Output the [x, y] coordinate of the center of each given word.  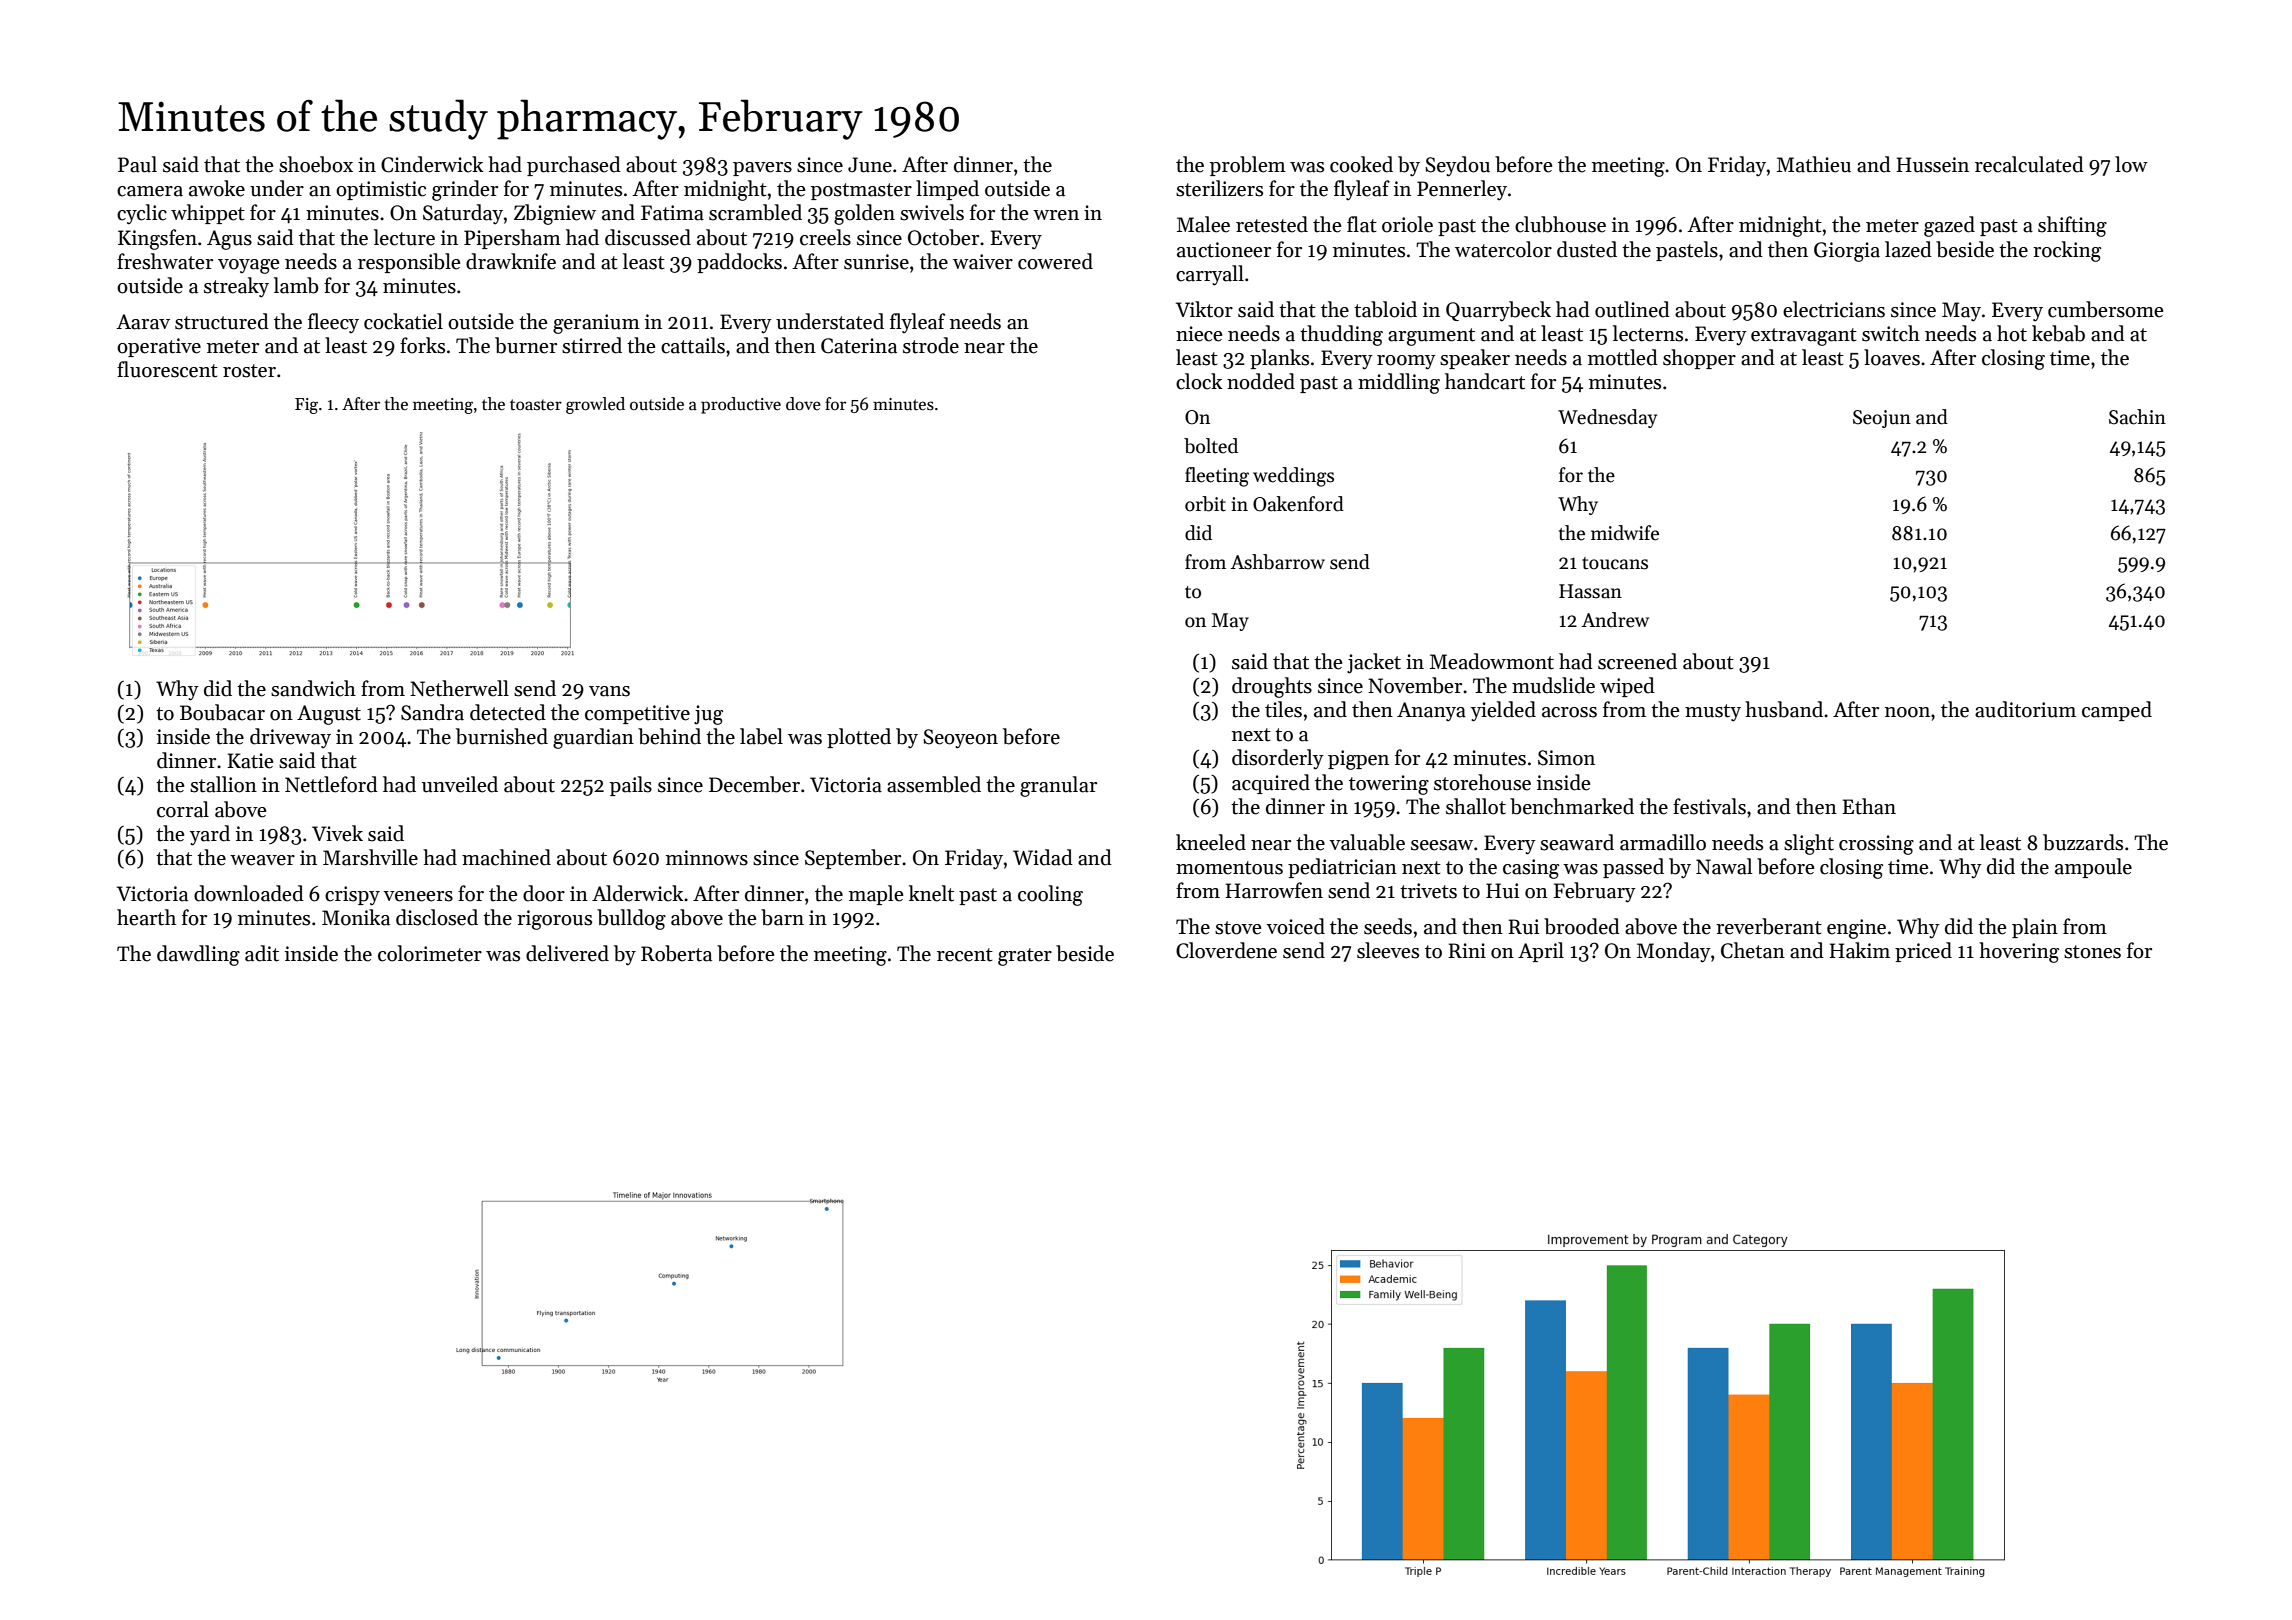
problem [1248, 166]
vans [609, 691]
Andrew [1615, 620]
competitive [637, 714]
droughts [1272, 687]
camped [2117, 711]
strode [931, 345]
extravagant [1804, 337]
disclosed [437, 917]
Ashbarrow [1278, 562]
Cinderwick [432, 164]
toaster [536, 405]
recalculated [2029, 164]
